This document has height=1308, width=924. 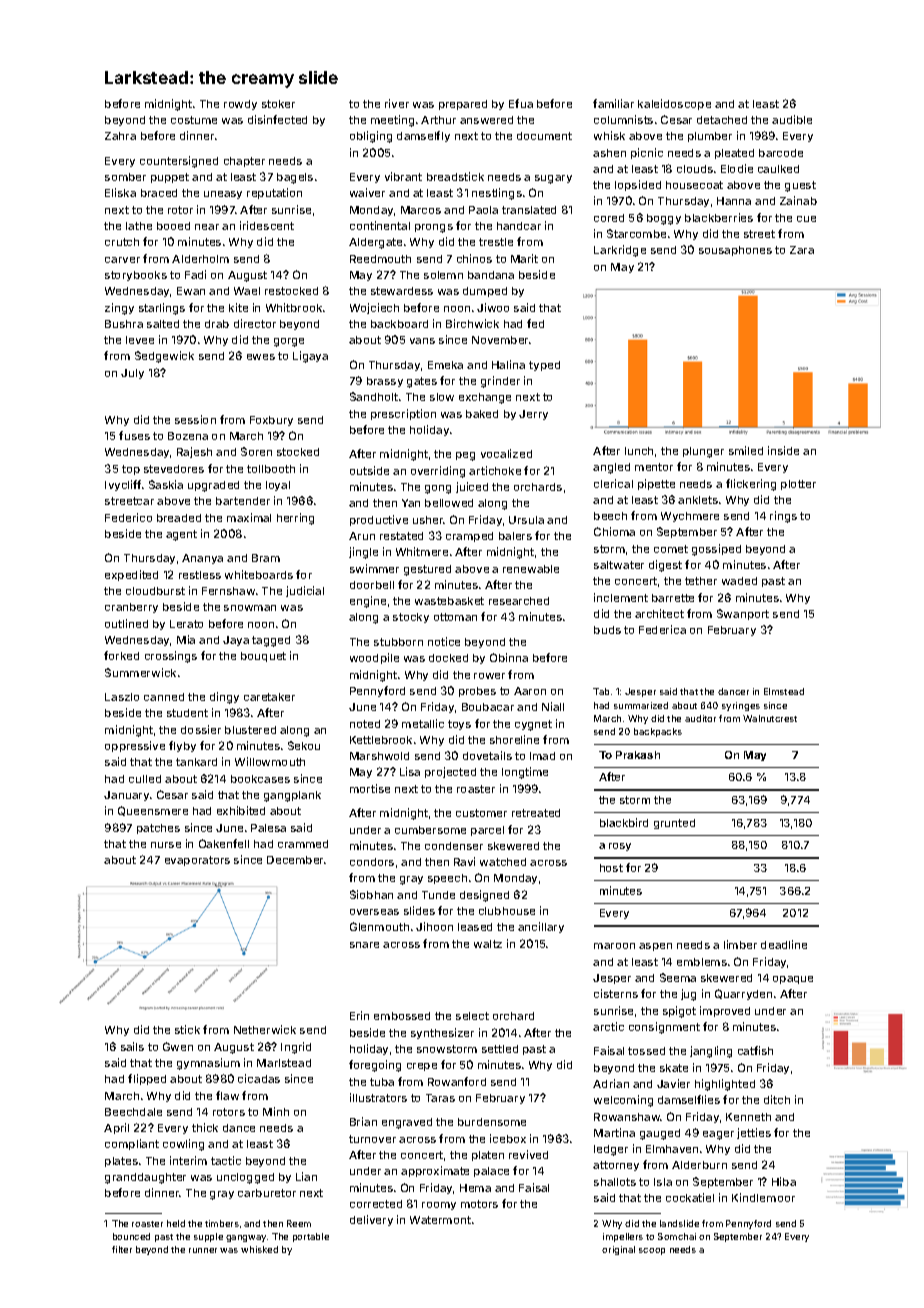 I want to click on Zahra, so click(x=120, y=136).
